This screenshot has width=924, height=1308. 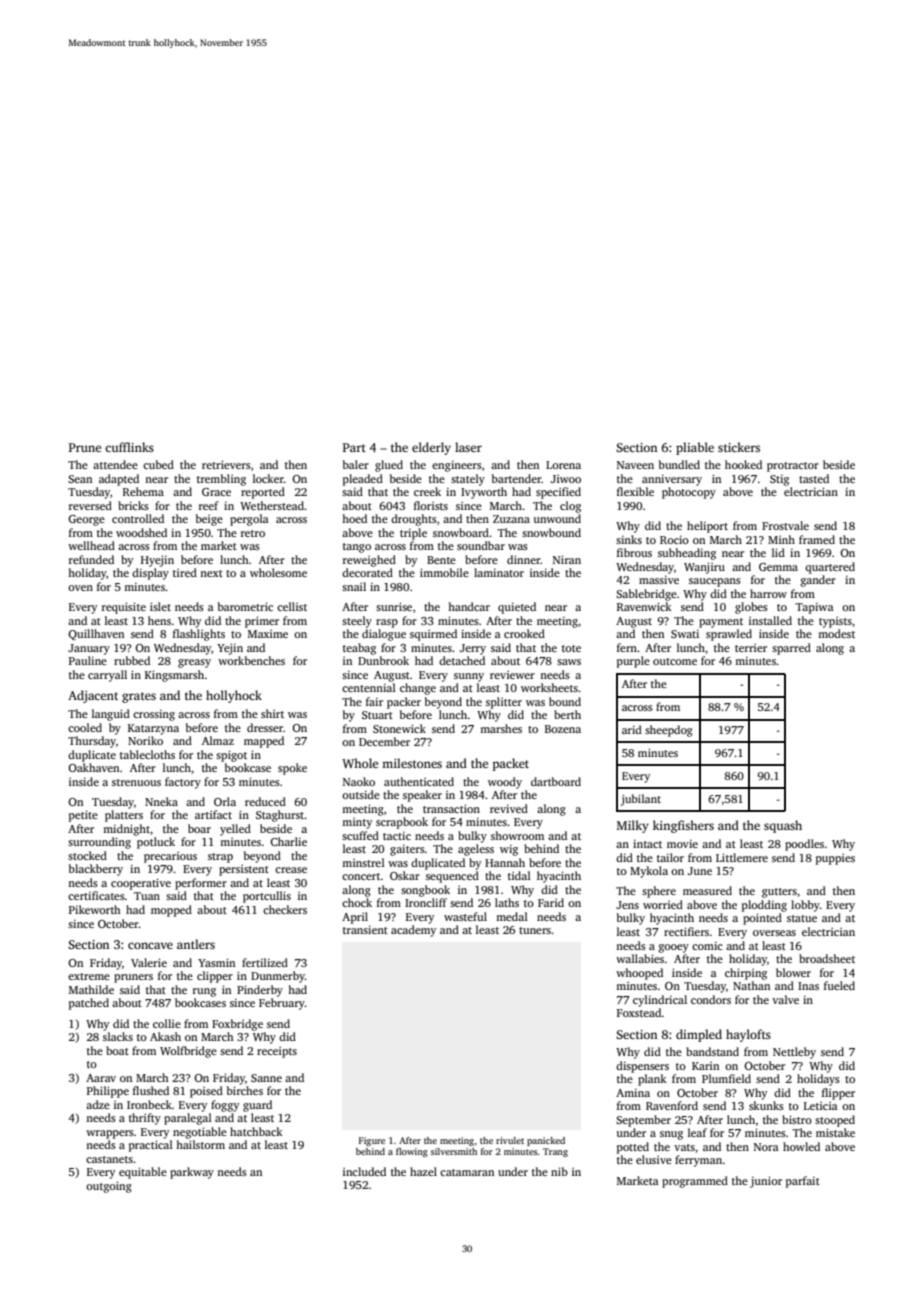 What do you see at coordinates (468, 447) in the screenshot?
I see `laser` at bounding box center [468, 447].
